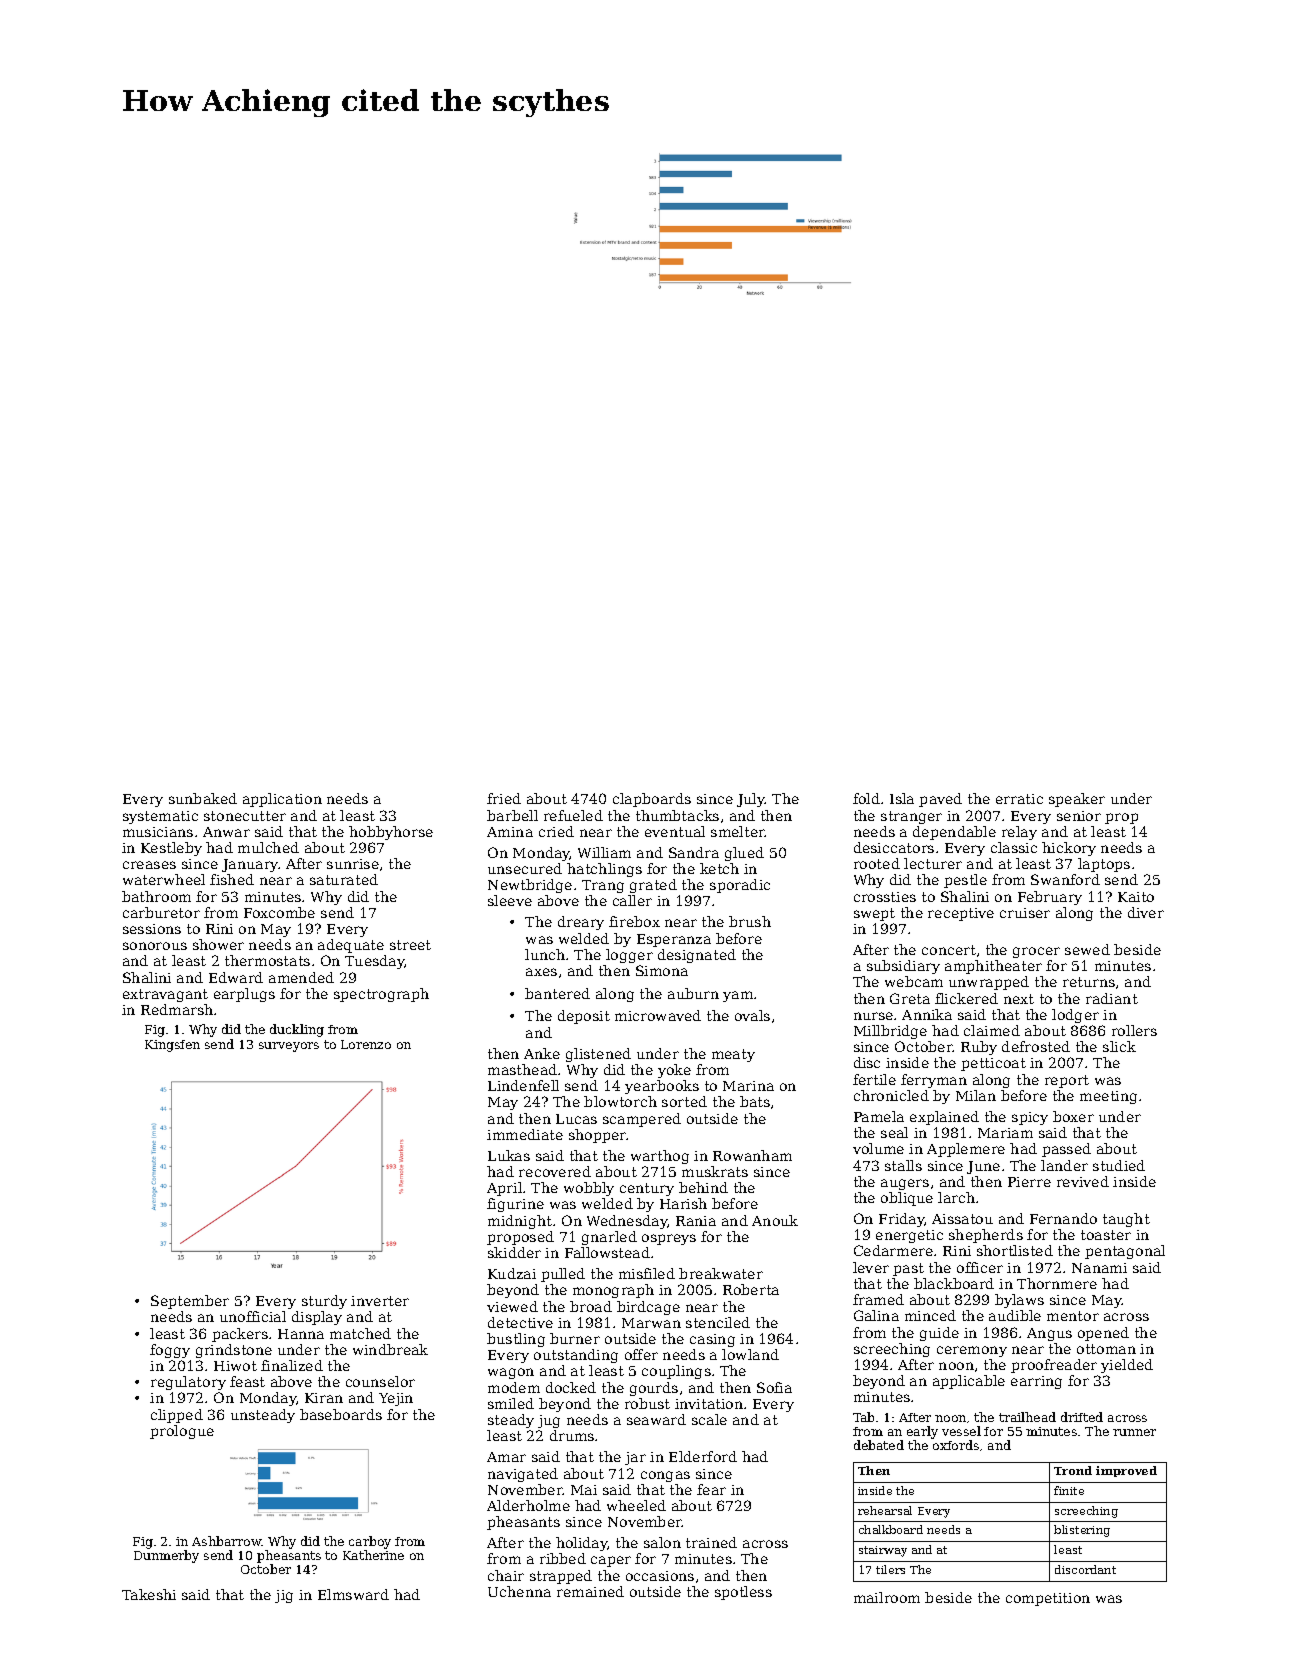 This image has width=1289, height=1668. Describe the element at coordinates (1134, 1432) in the image. I see `runner` at that location.
